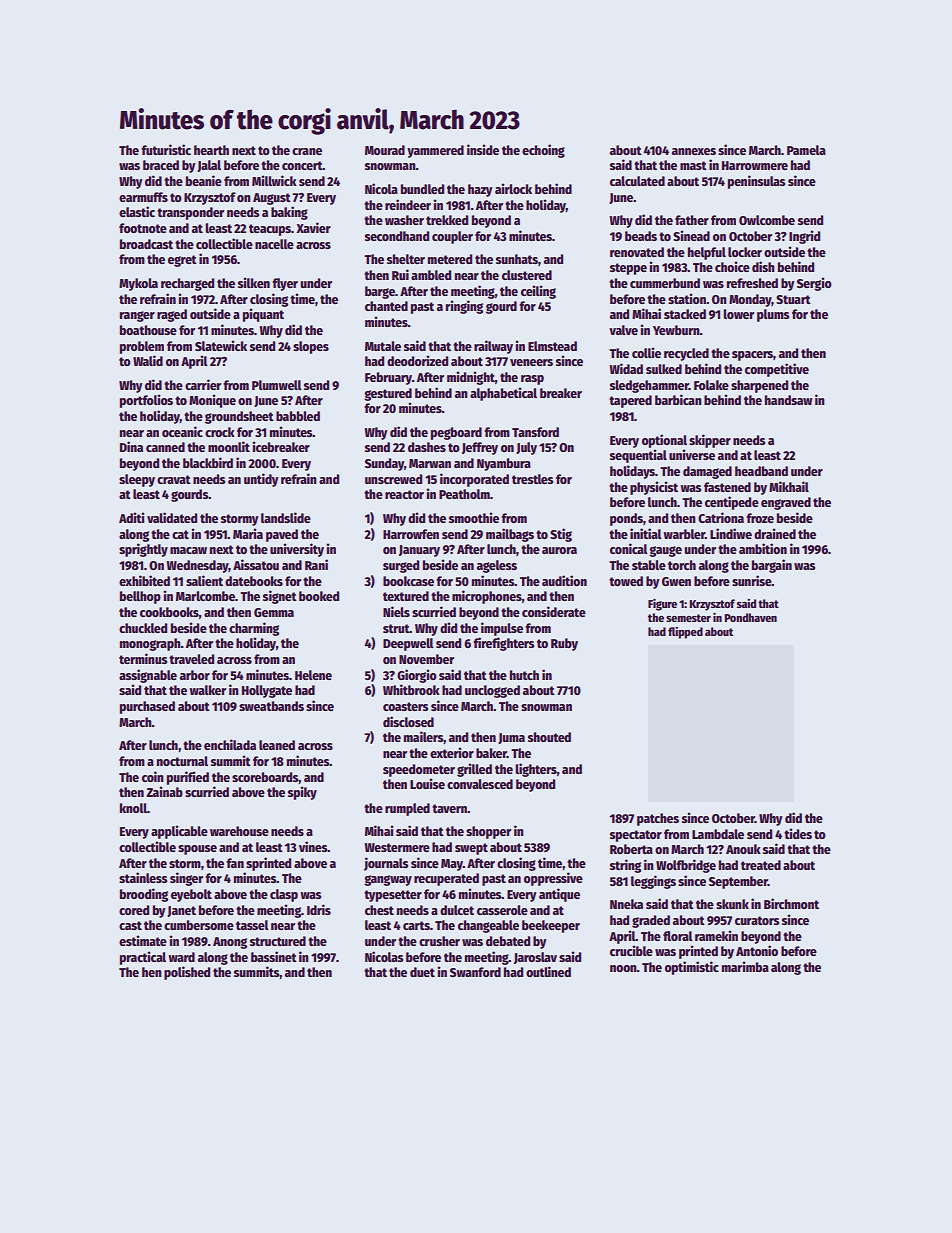 This screenshot has width=952, height=1233. I want to click on annexes, so click(694, 151).
